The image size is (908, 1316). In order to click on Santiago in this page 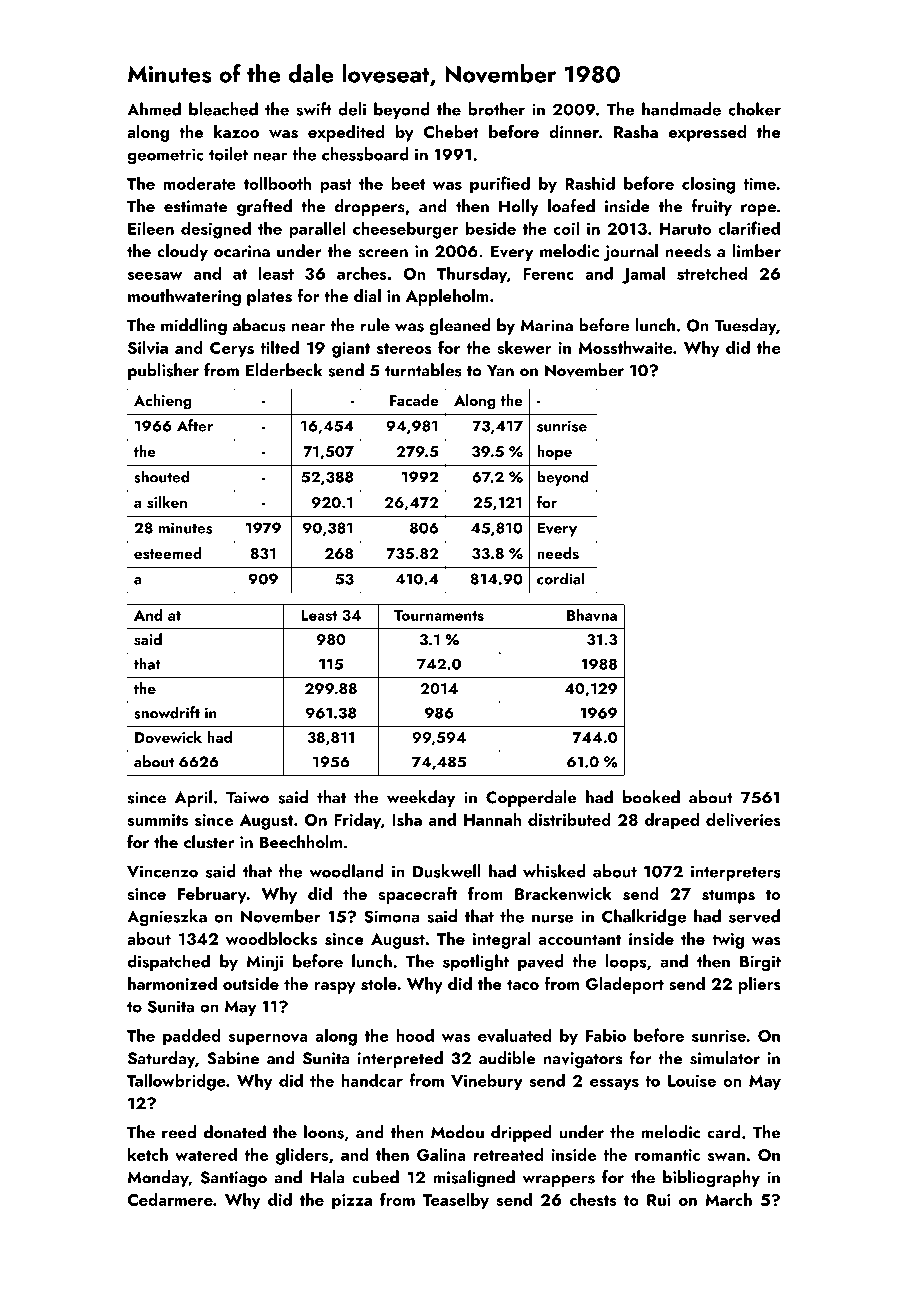, I will do `click(234, 1179)`.
